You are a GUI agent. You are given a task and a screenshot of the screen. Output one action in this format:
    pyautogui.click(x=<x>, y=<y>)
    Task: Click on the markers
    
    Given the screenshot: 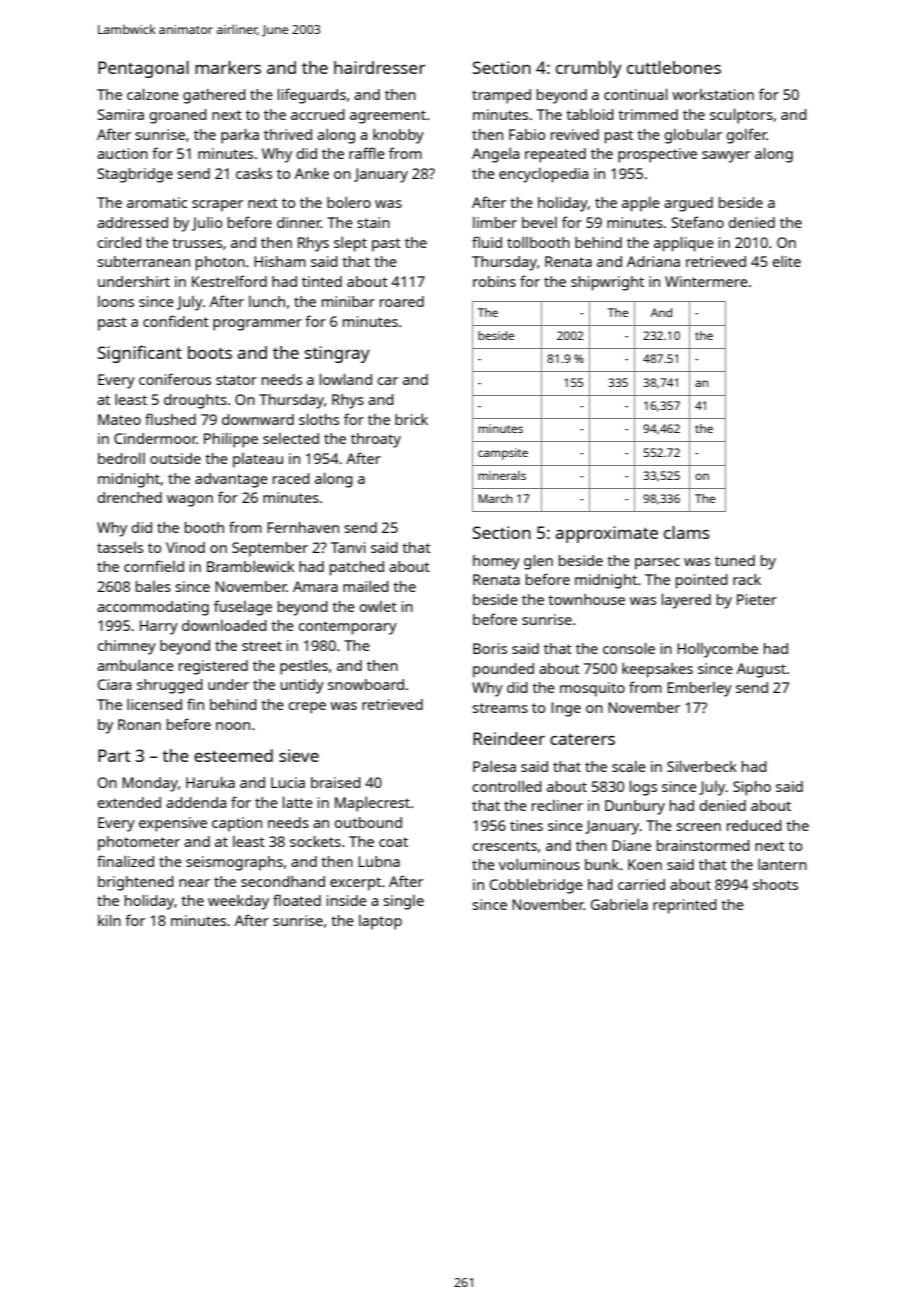 What is the action you would take?
    pyautogui.click(x=228, y=67)
